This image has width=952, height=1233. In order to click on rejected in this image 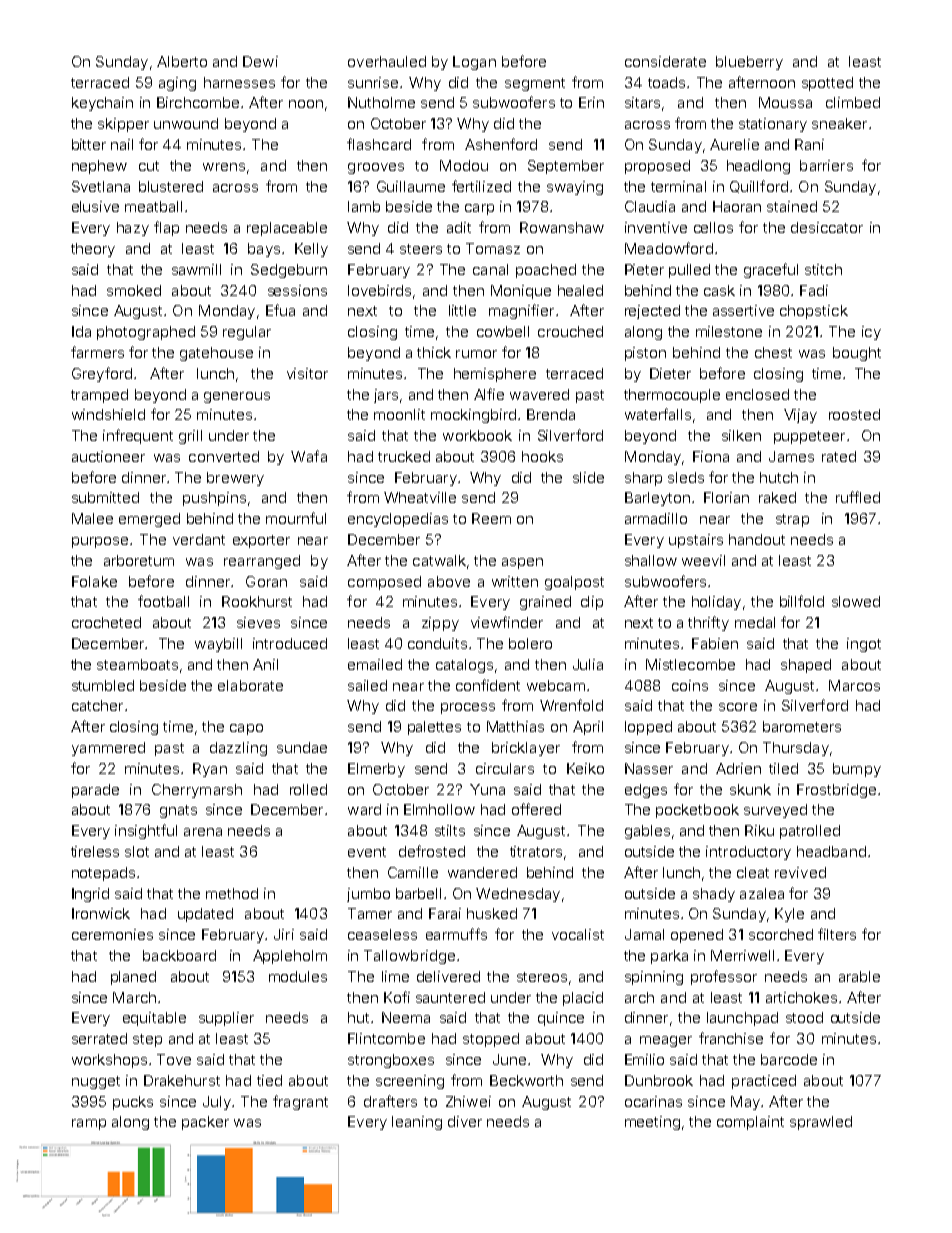, I will do `click(652, 312)`.
